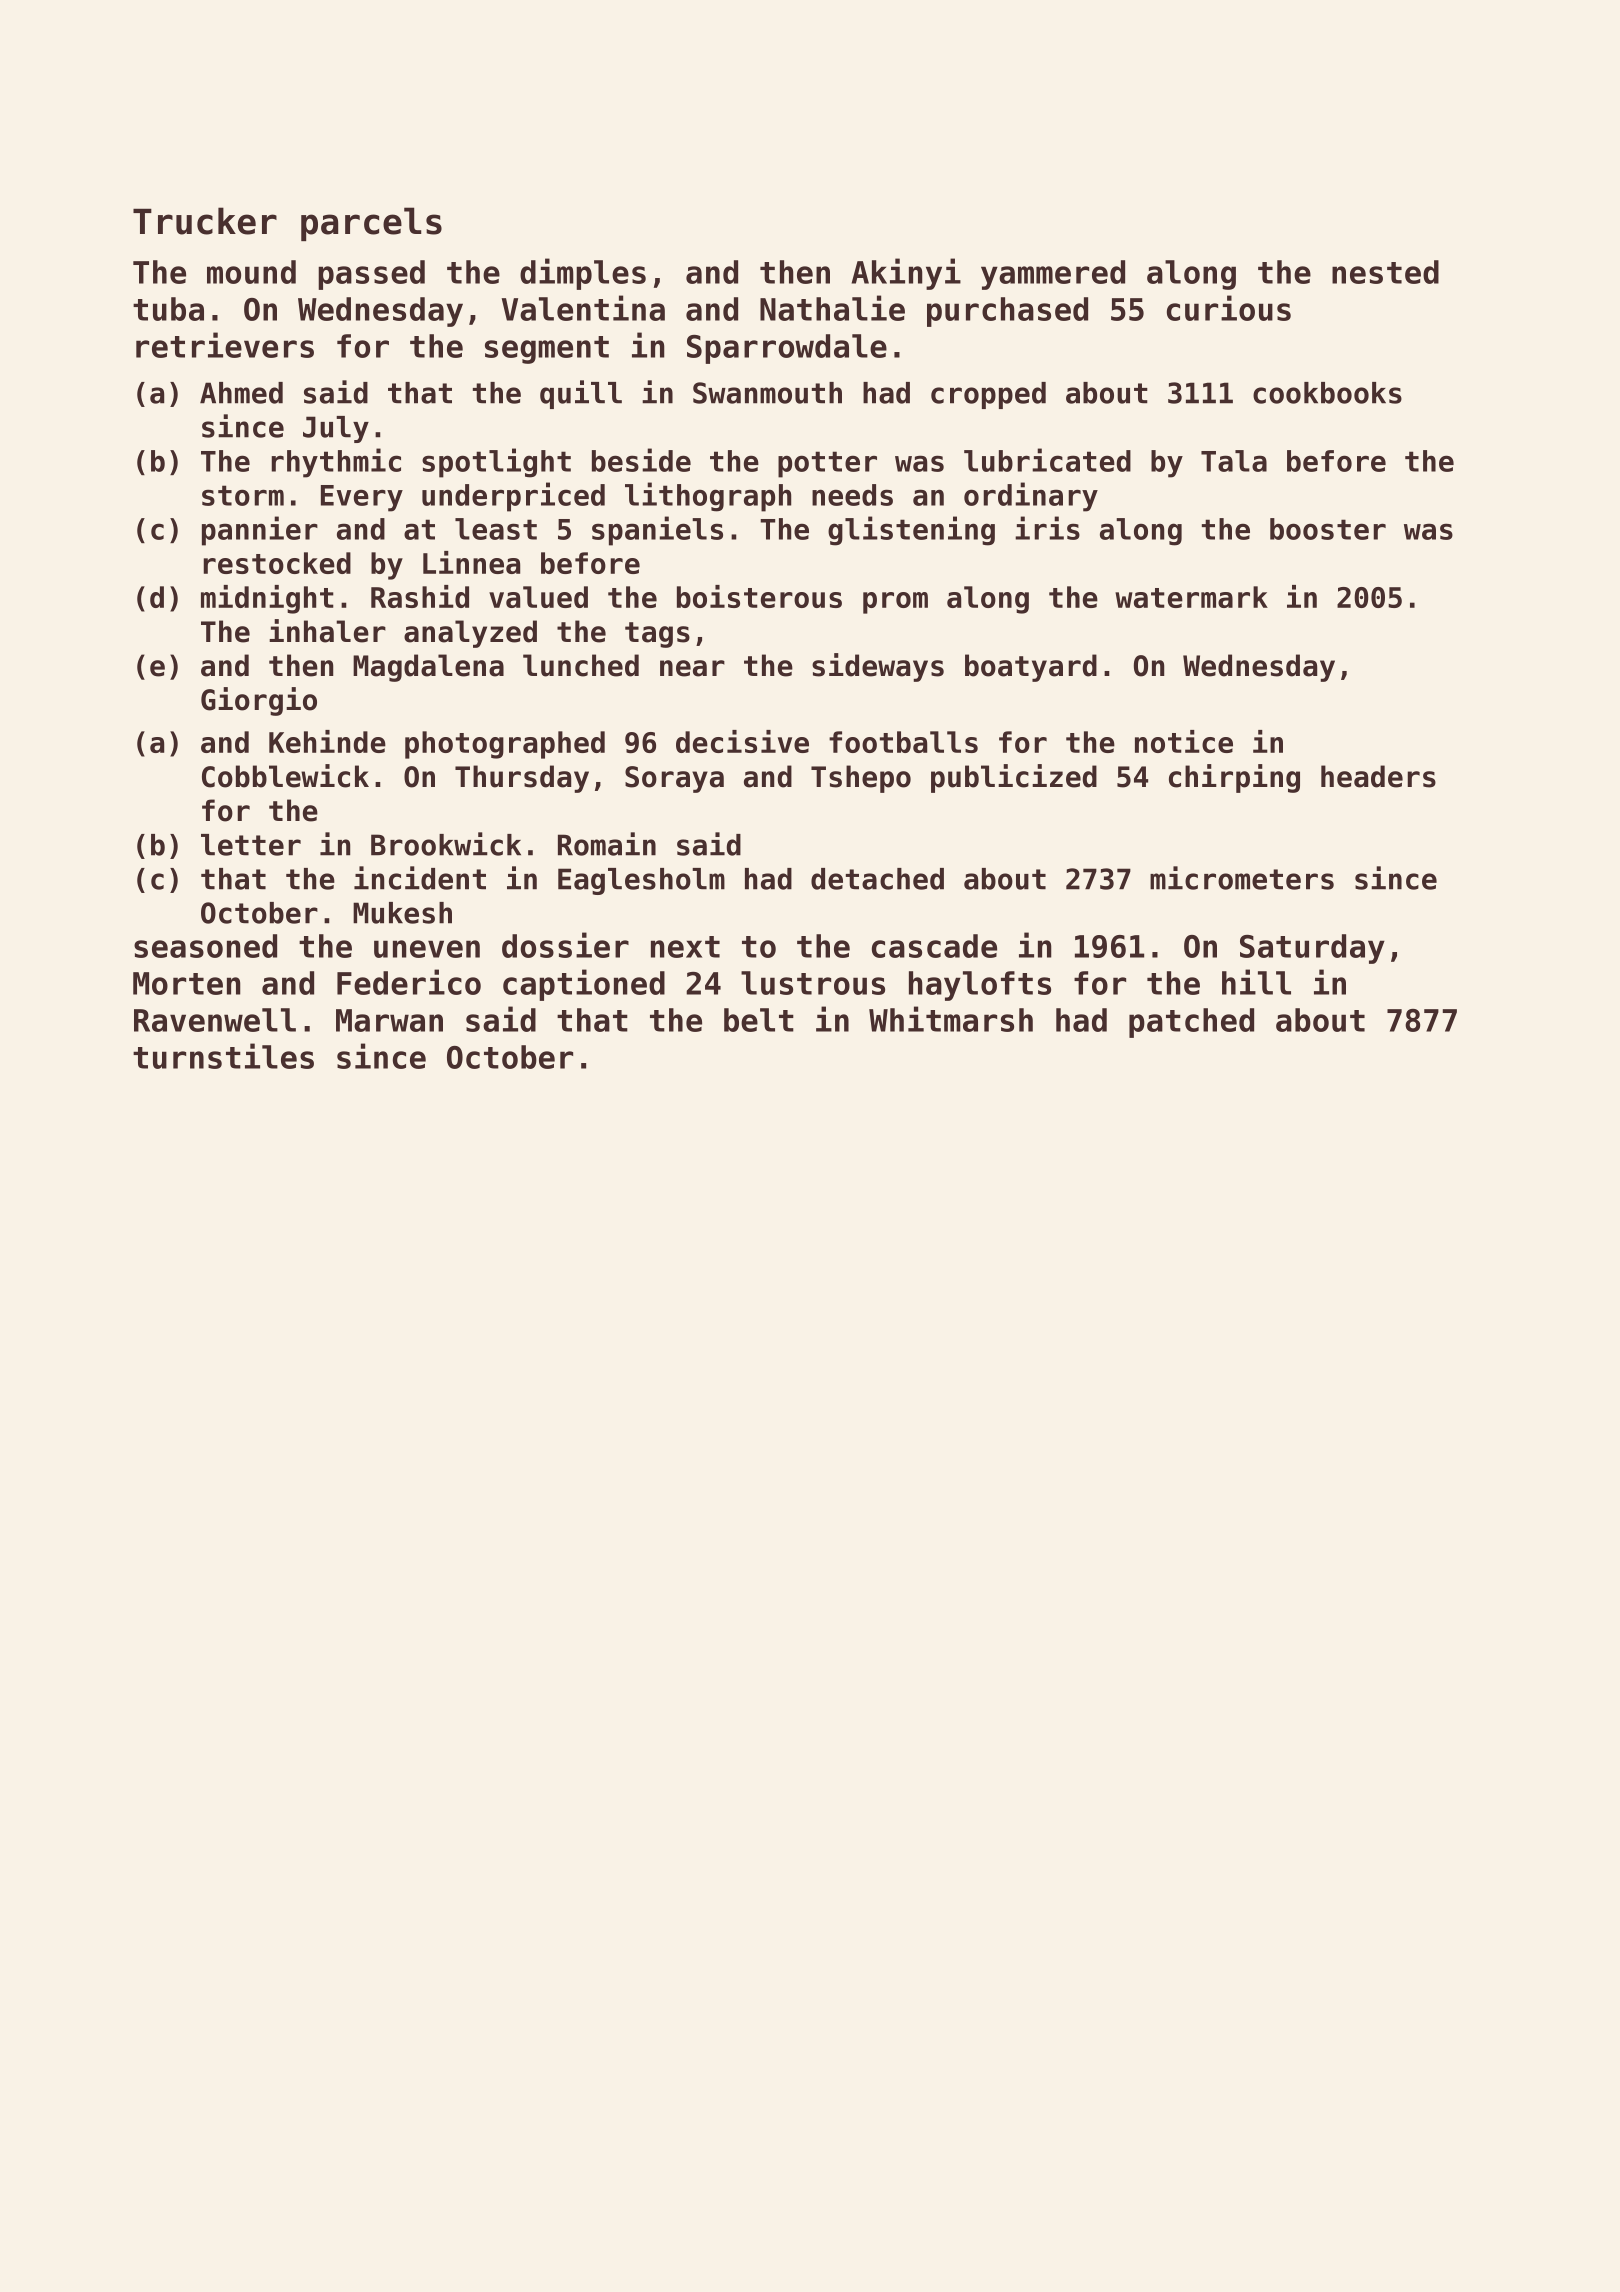 The height and width of the page is (2292, 1620). I want to click on notice, so click(1184, 741).
